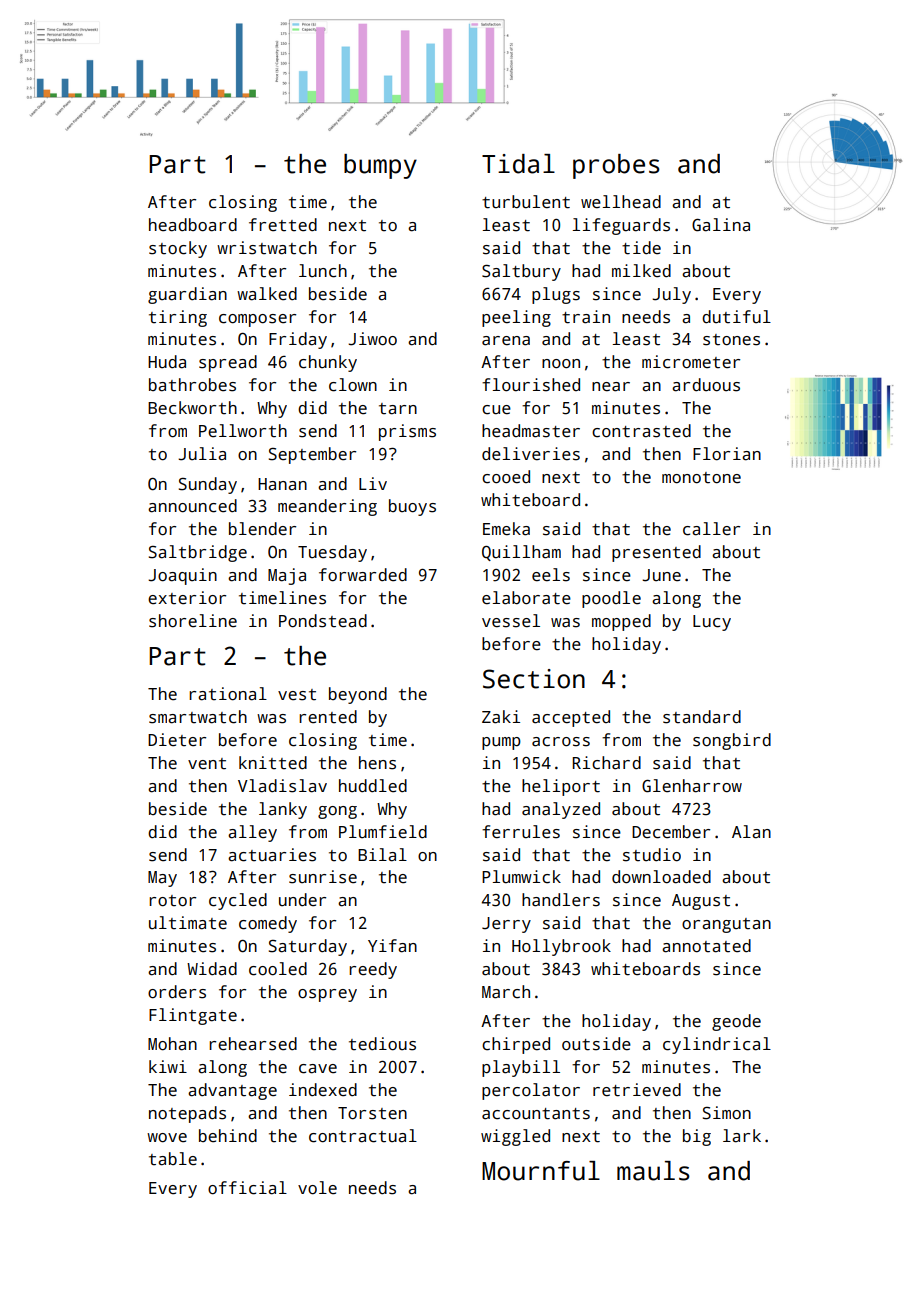 This image has height=1314, width=924. I want to click on Tidal, so click(518, 164).
